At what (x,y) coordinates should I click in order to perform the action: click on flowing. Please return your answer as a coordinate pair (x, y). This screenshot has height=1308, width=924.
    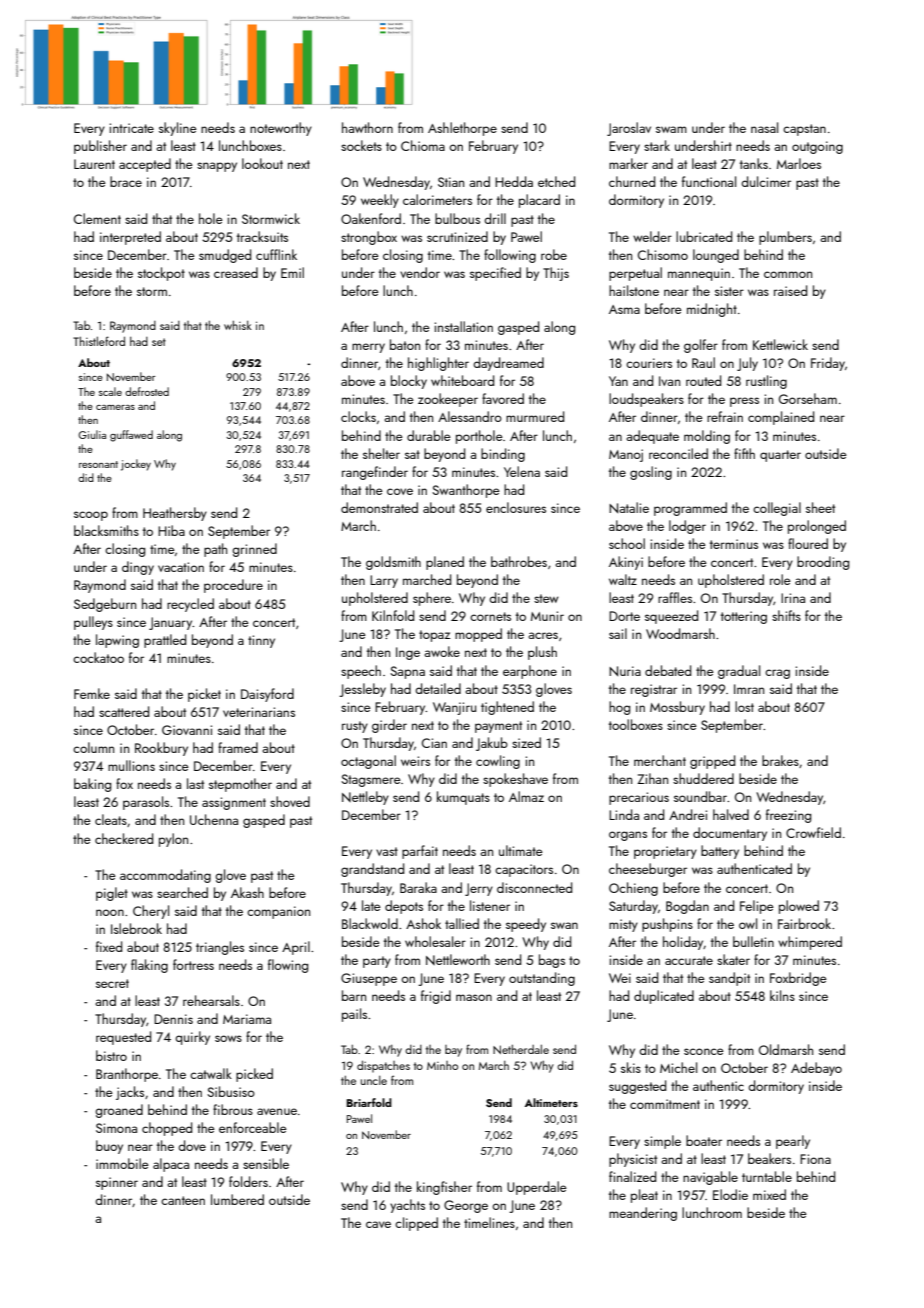
    Looking at the image, I should click on (288, 966).
